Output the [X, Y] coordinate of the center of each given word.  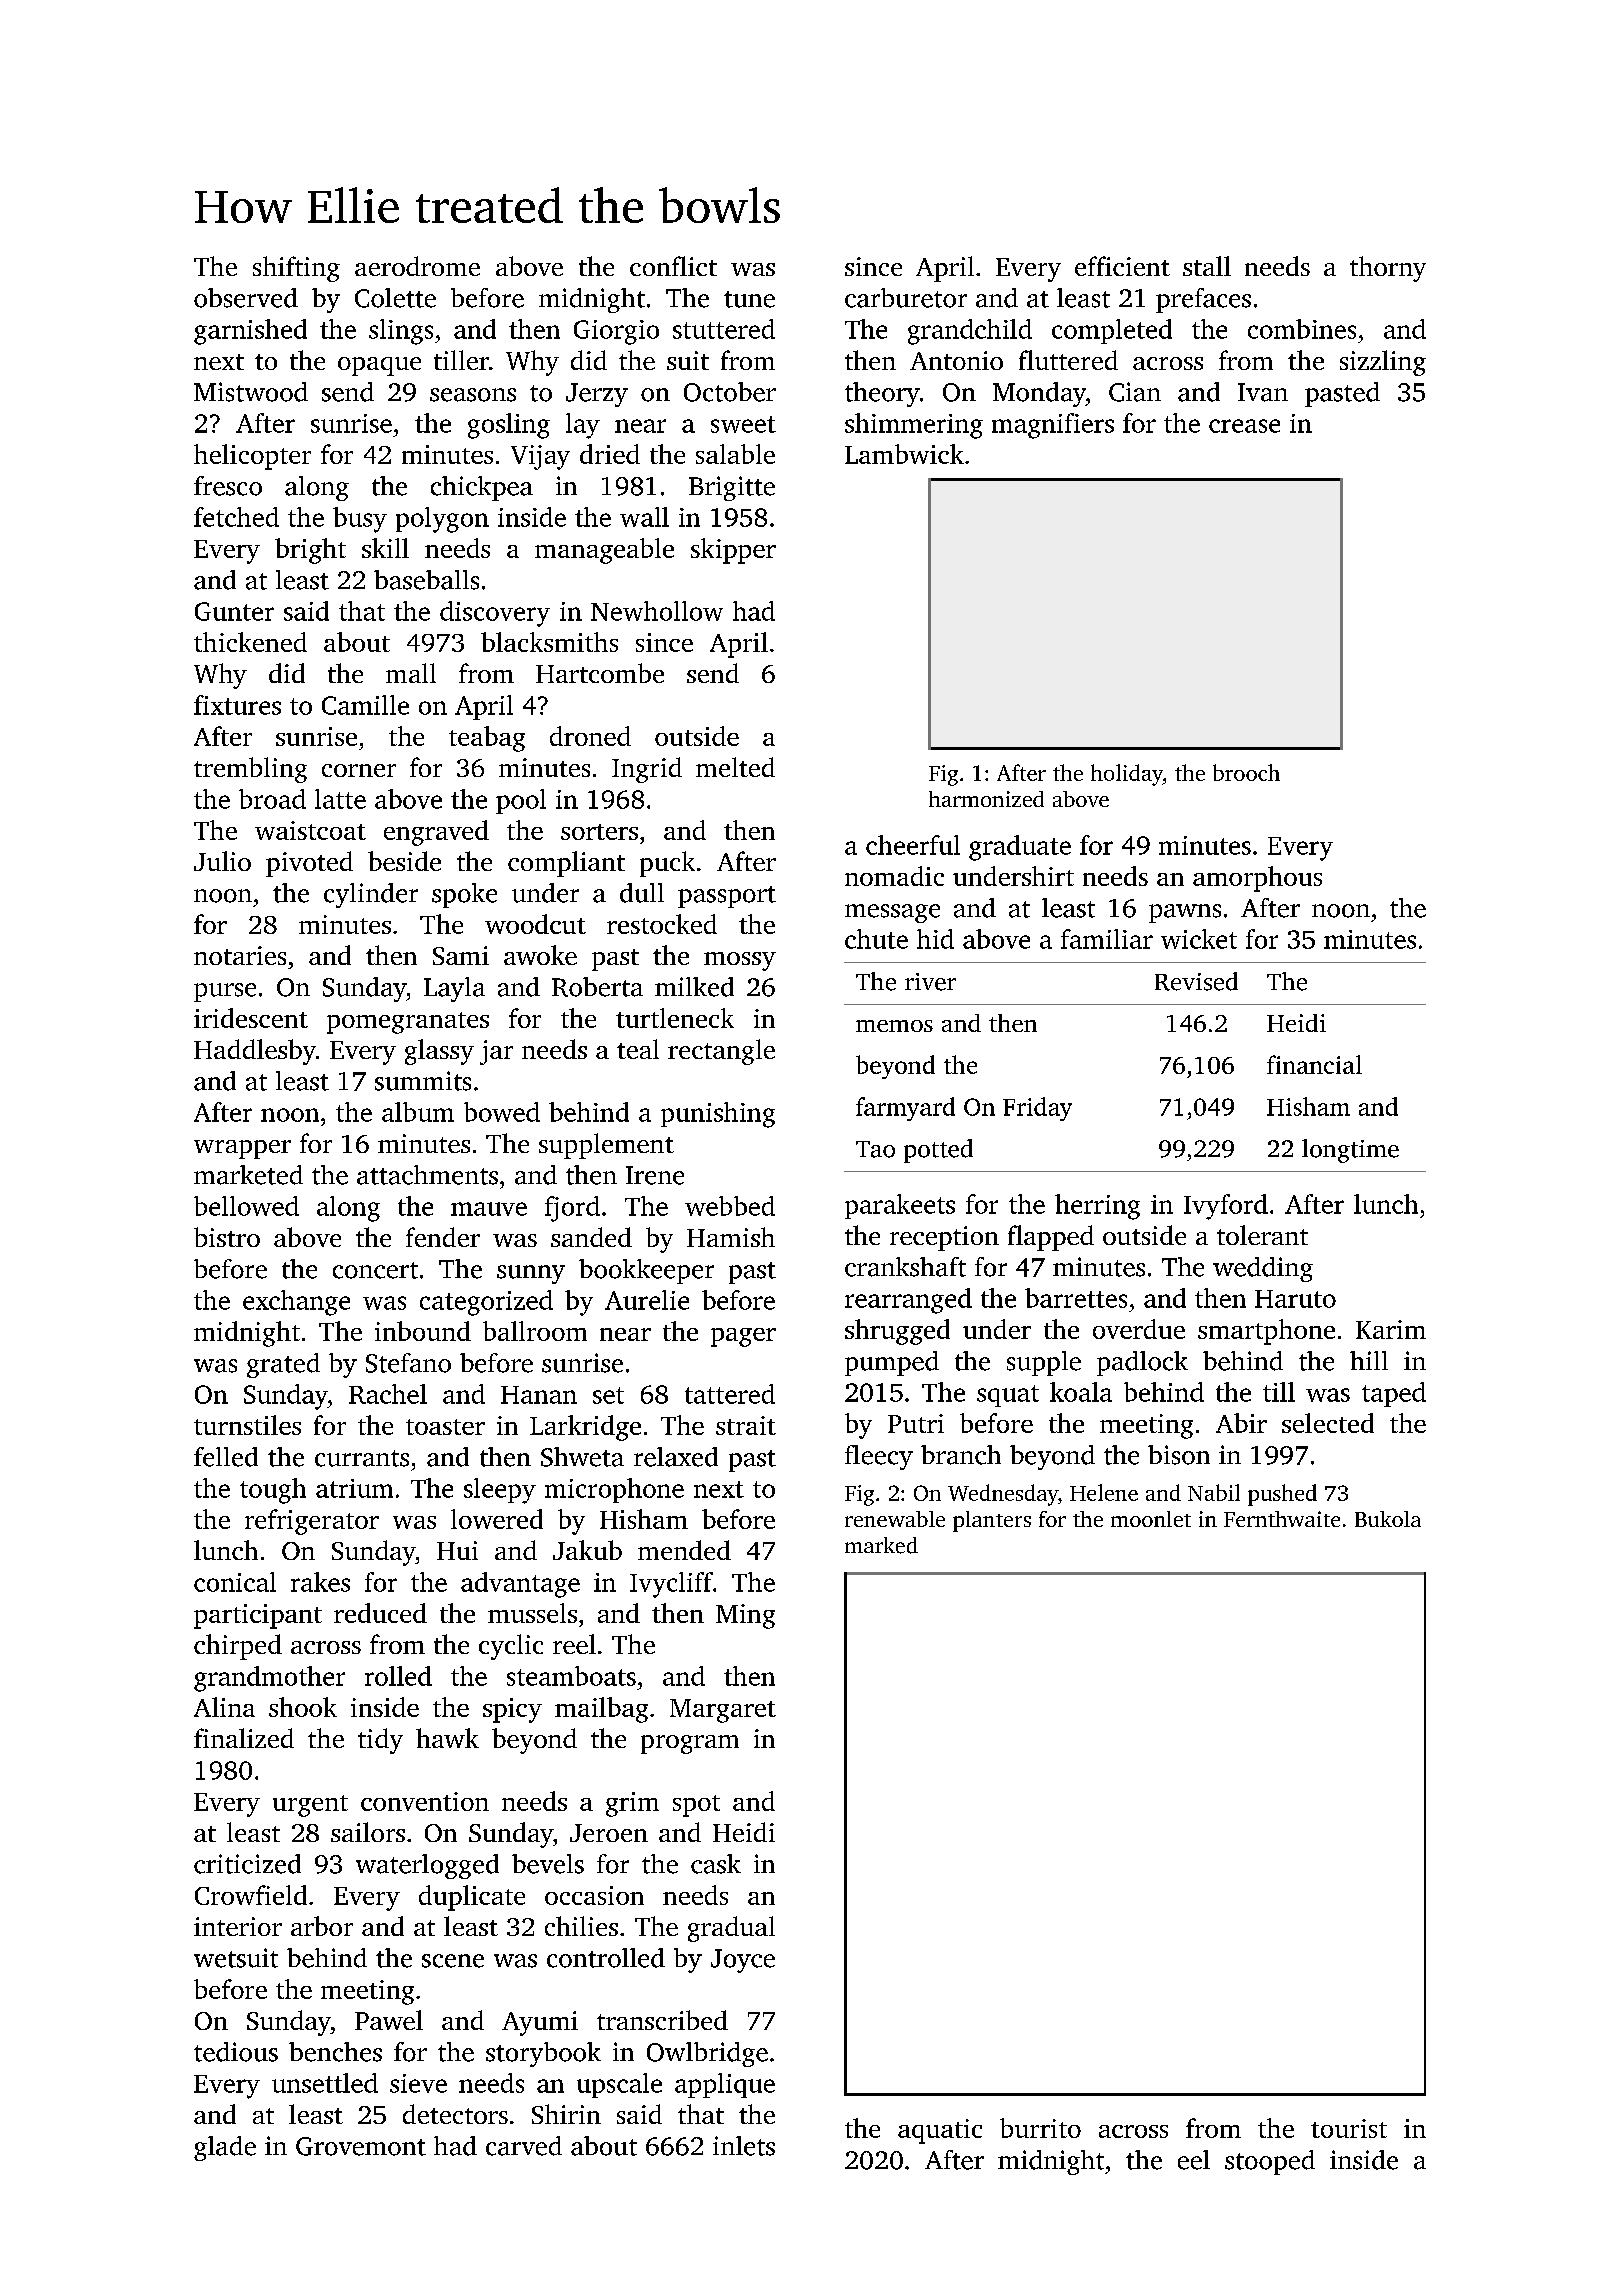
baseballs [426, 580]
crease [1244, 426]
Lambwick [904, 454]
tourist [1349, 2128]
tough [273, 1491]
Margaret [723, 1711]
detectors [455, 2114]
